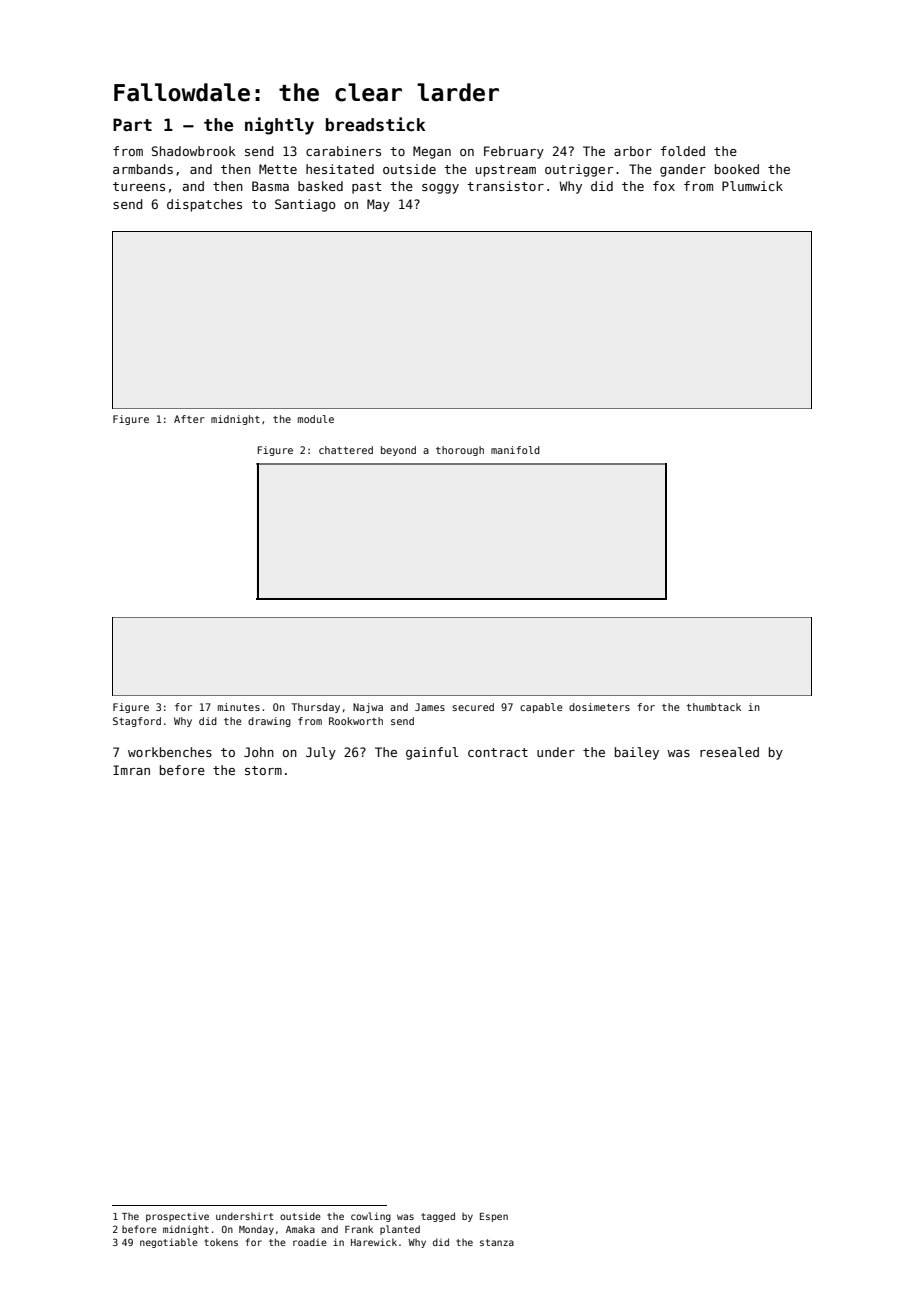 Image resolution: width=924 pixels, height=1308 pixels. What do you see at coordinates (376, 124) in the image?
I see `breadstick` at bounding box center [376, 124].
